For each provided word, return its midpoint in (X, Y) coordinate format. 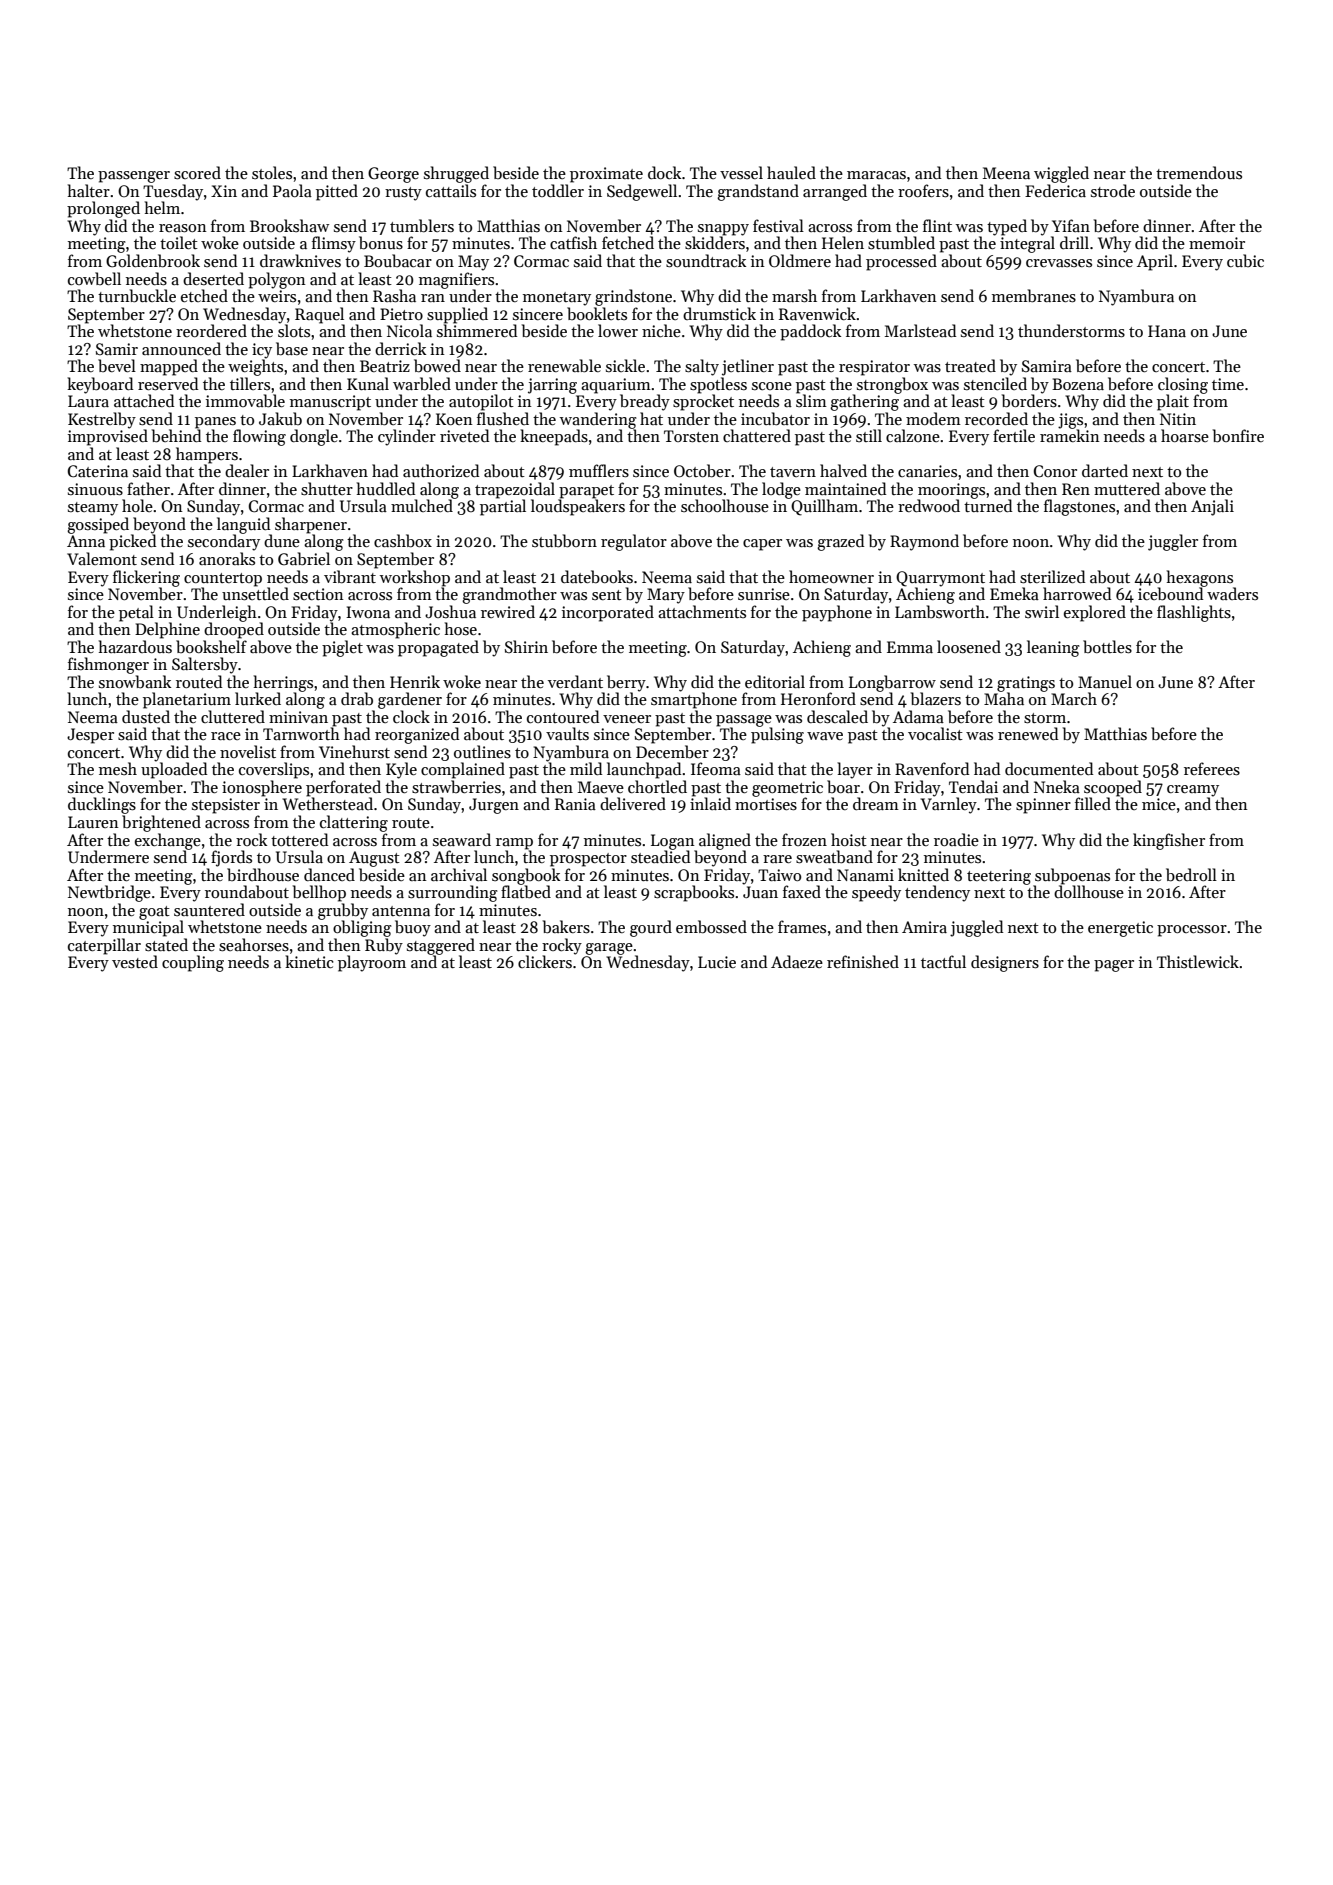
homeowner (831, 576)
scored (197, 173)
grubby (343, 911)
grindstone (633, 297)
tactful (943, 961)
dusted (146, 716)
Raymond (924, 542)
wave (825, 736)
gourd (651, 928)
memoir (1217, 243)
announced (181, 348)
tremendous (1199, 172)
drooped (234, 630)
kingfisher (1169, 841)
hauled (791, 172)
